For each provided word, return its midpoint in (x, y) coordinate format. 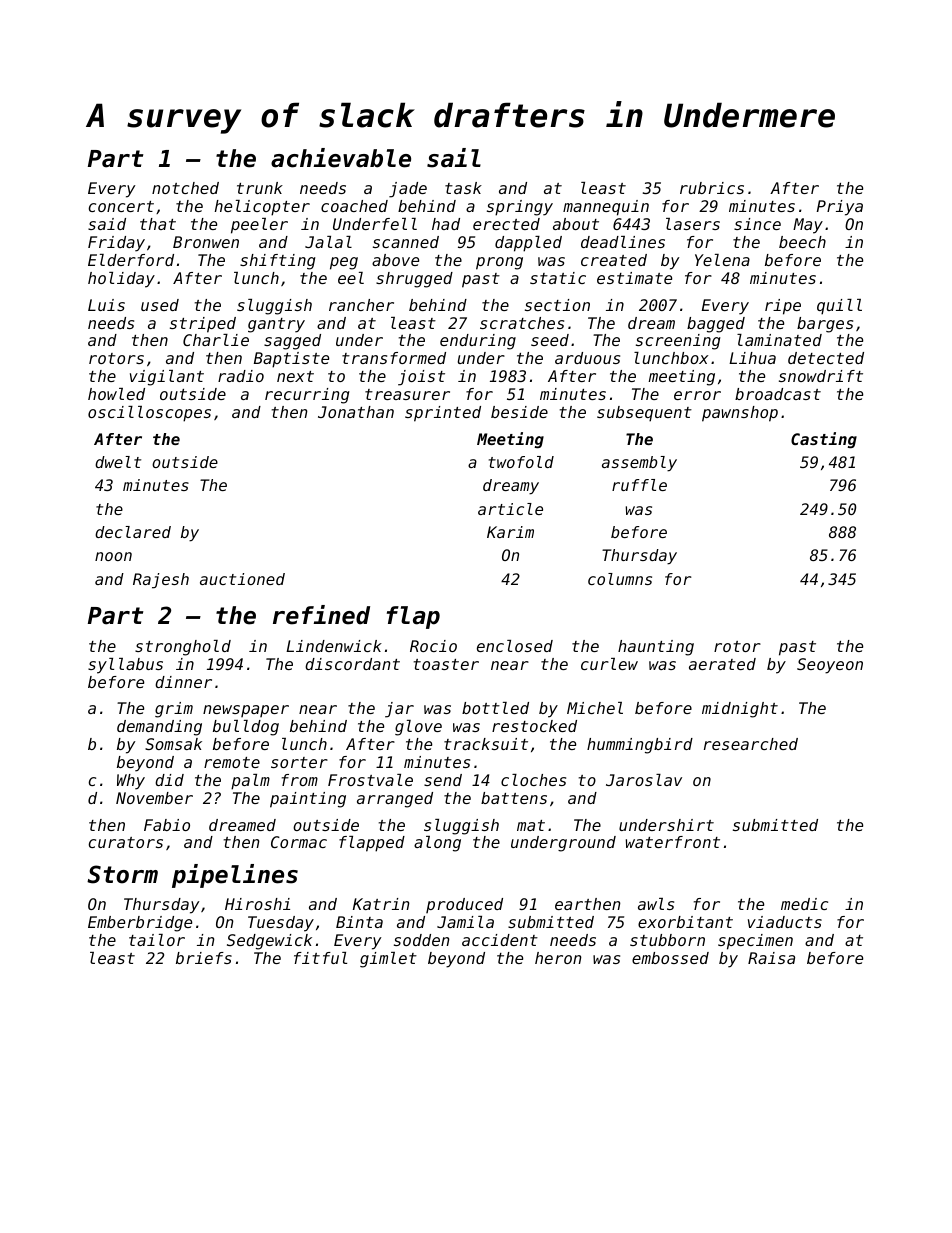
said (107, 224)
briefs (204, 958)
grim (174, 710)
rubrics (712, 188)
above (395, 260)
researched (751, 744)
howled (116, 394)
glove (418, 728)
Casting (824, 440)
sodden (422, 940)
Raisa (771, 958)
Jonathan (356, 412)
